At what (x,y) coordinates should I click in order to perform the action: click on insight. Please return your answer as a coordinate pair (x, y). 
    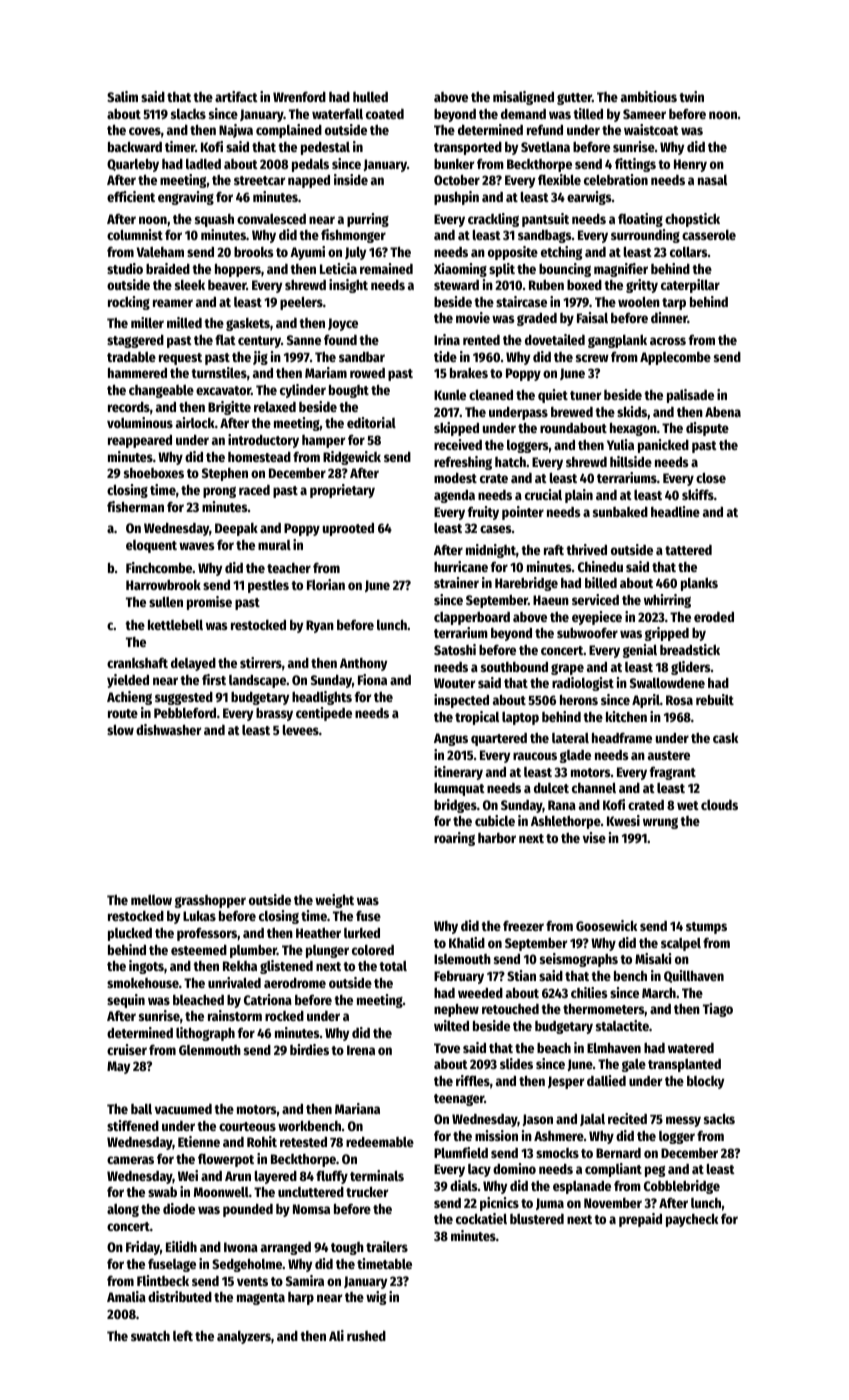
    Looking at the image, I should click on (348, 286).
